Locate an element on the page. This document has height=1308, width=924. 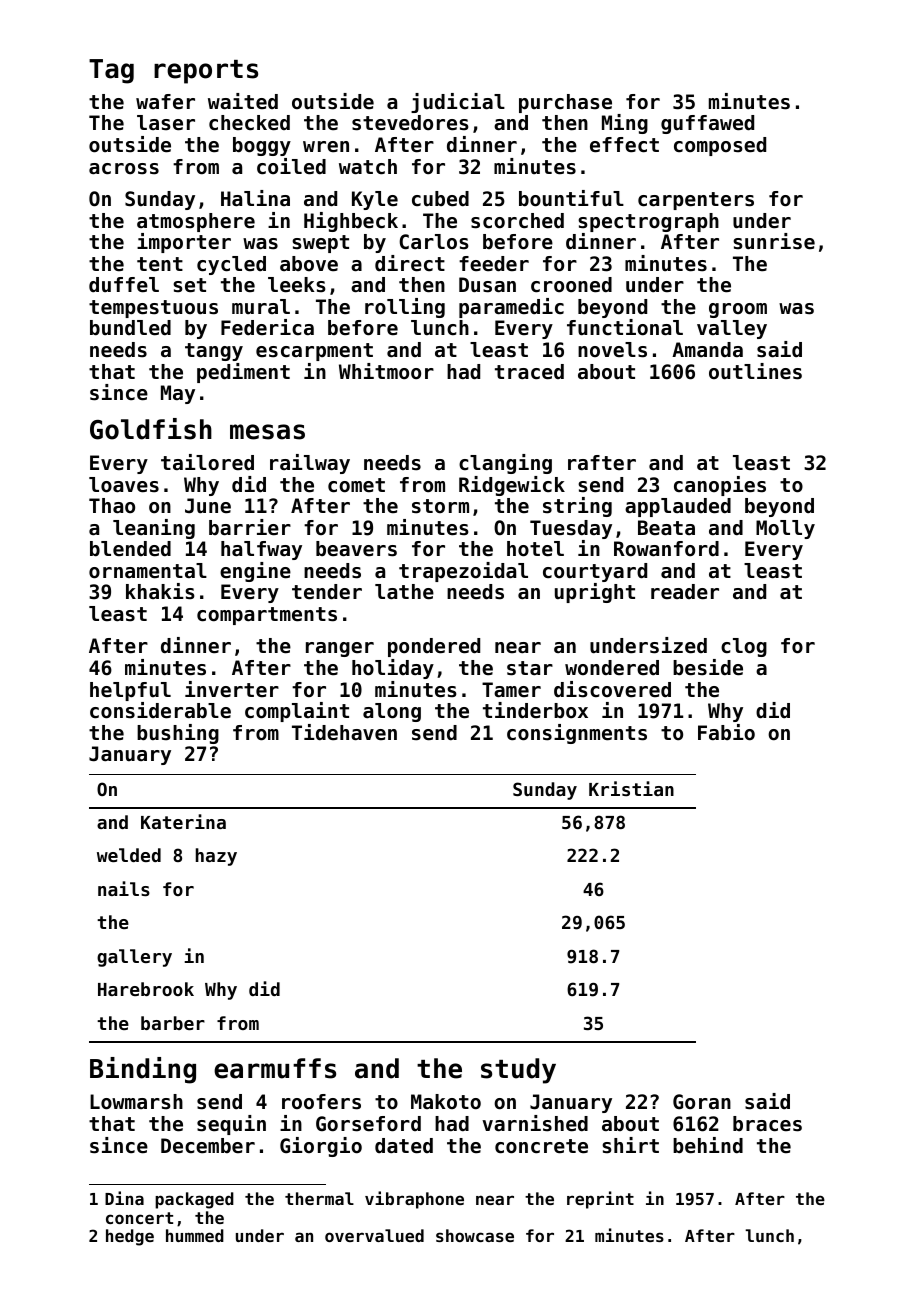
carpenters is located at coordinates (696, 201).
